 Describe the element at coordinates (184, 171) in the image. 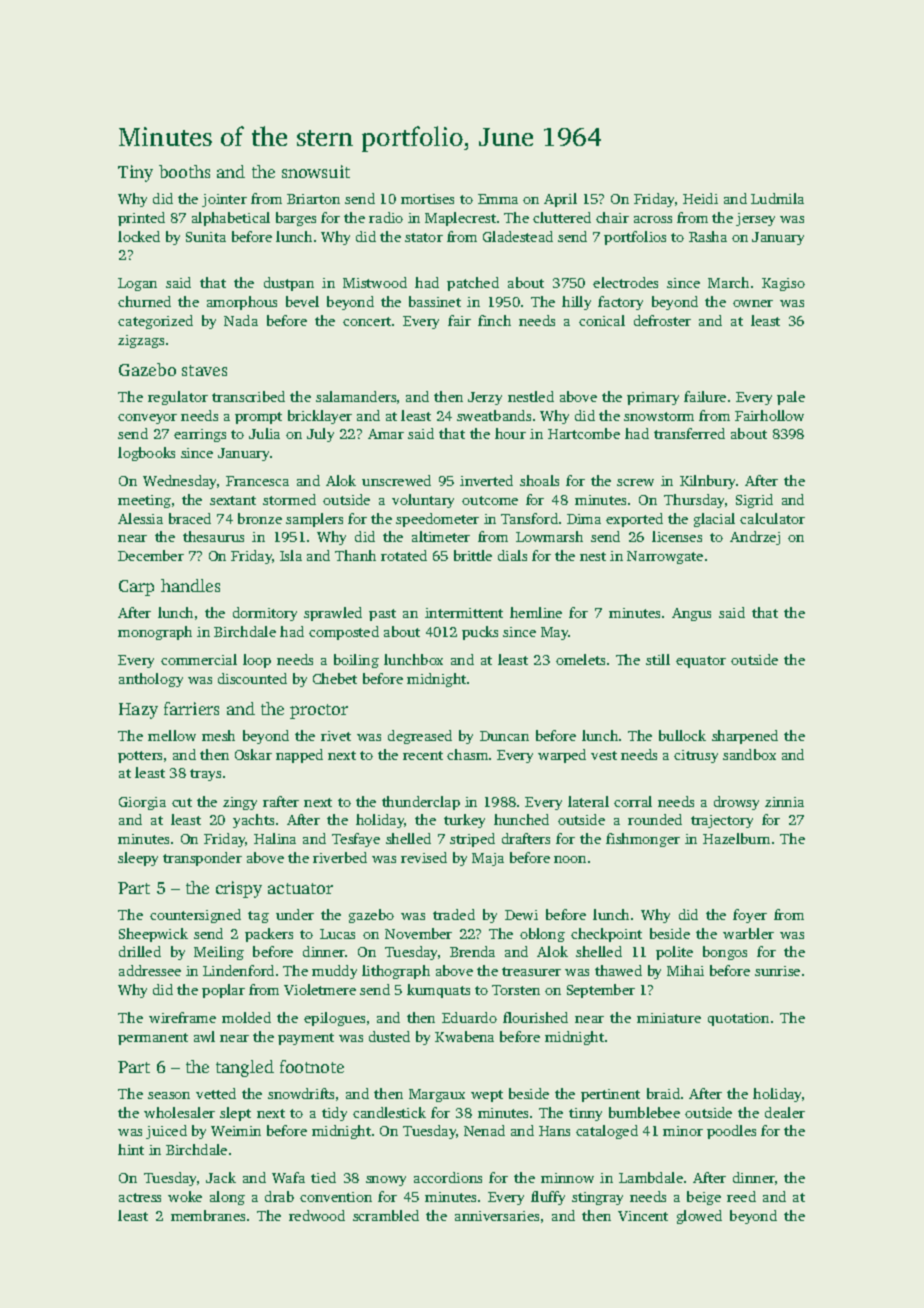

I see `booths` at that location.
